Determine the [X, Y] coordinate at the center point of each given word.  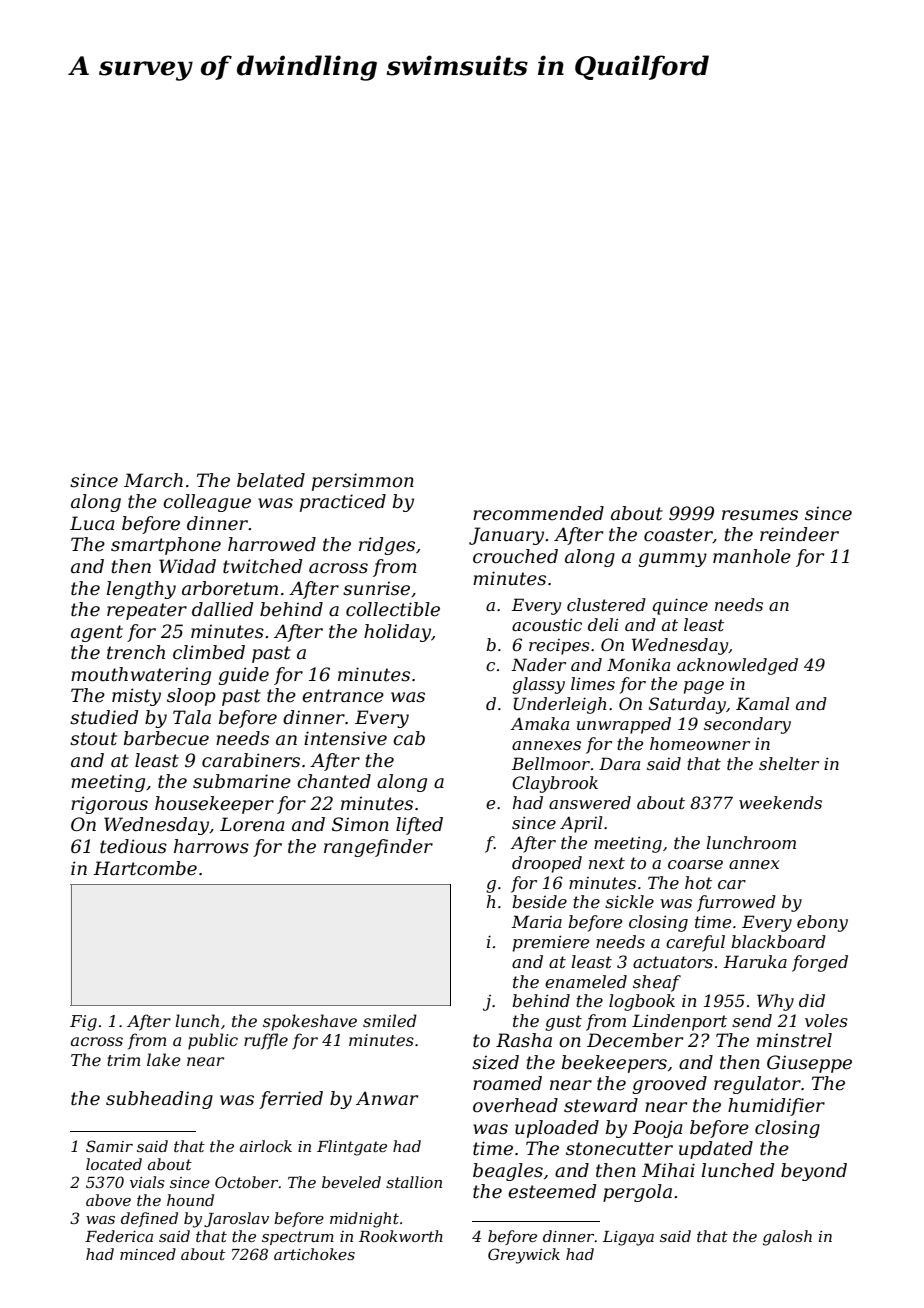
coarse [695, 864]
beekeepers [614, 1064]
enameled [586, 981]
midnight [364, 1220]
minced [148, 1254]
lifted [419, 826]
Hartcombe [145, 868]
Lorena [252, 824]
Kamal [763, 703]
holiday [397, 633]
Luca [92, 523]
